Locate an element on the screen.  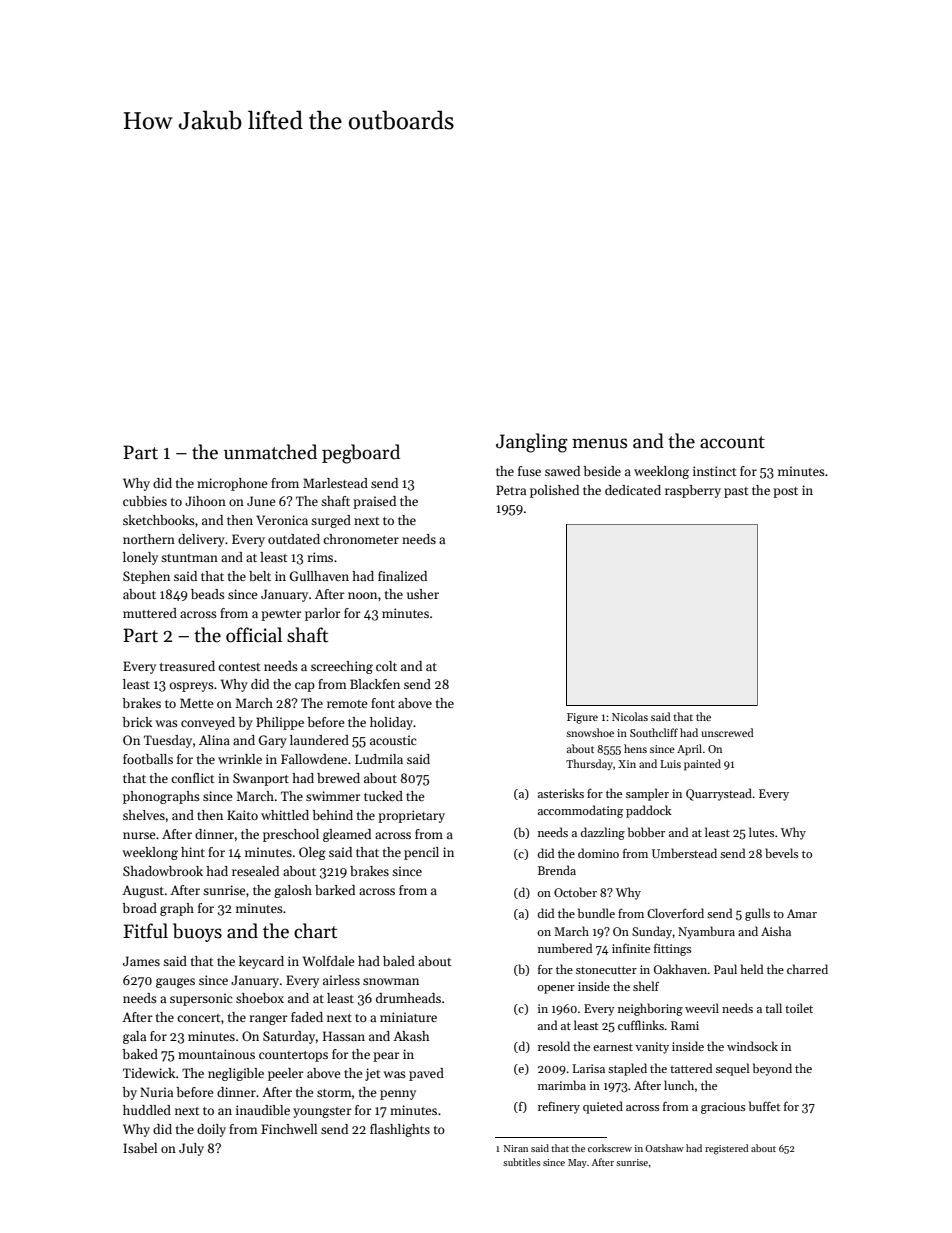
unmatched is located at coordinates (270, 452).
